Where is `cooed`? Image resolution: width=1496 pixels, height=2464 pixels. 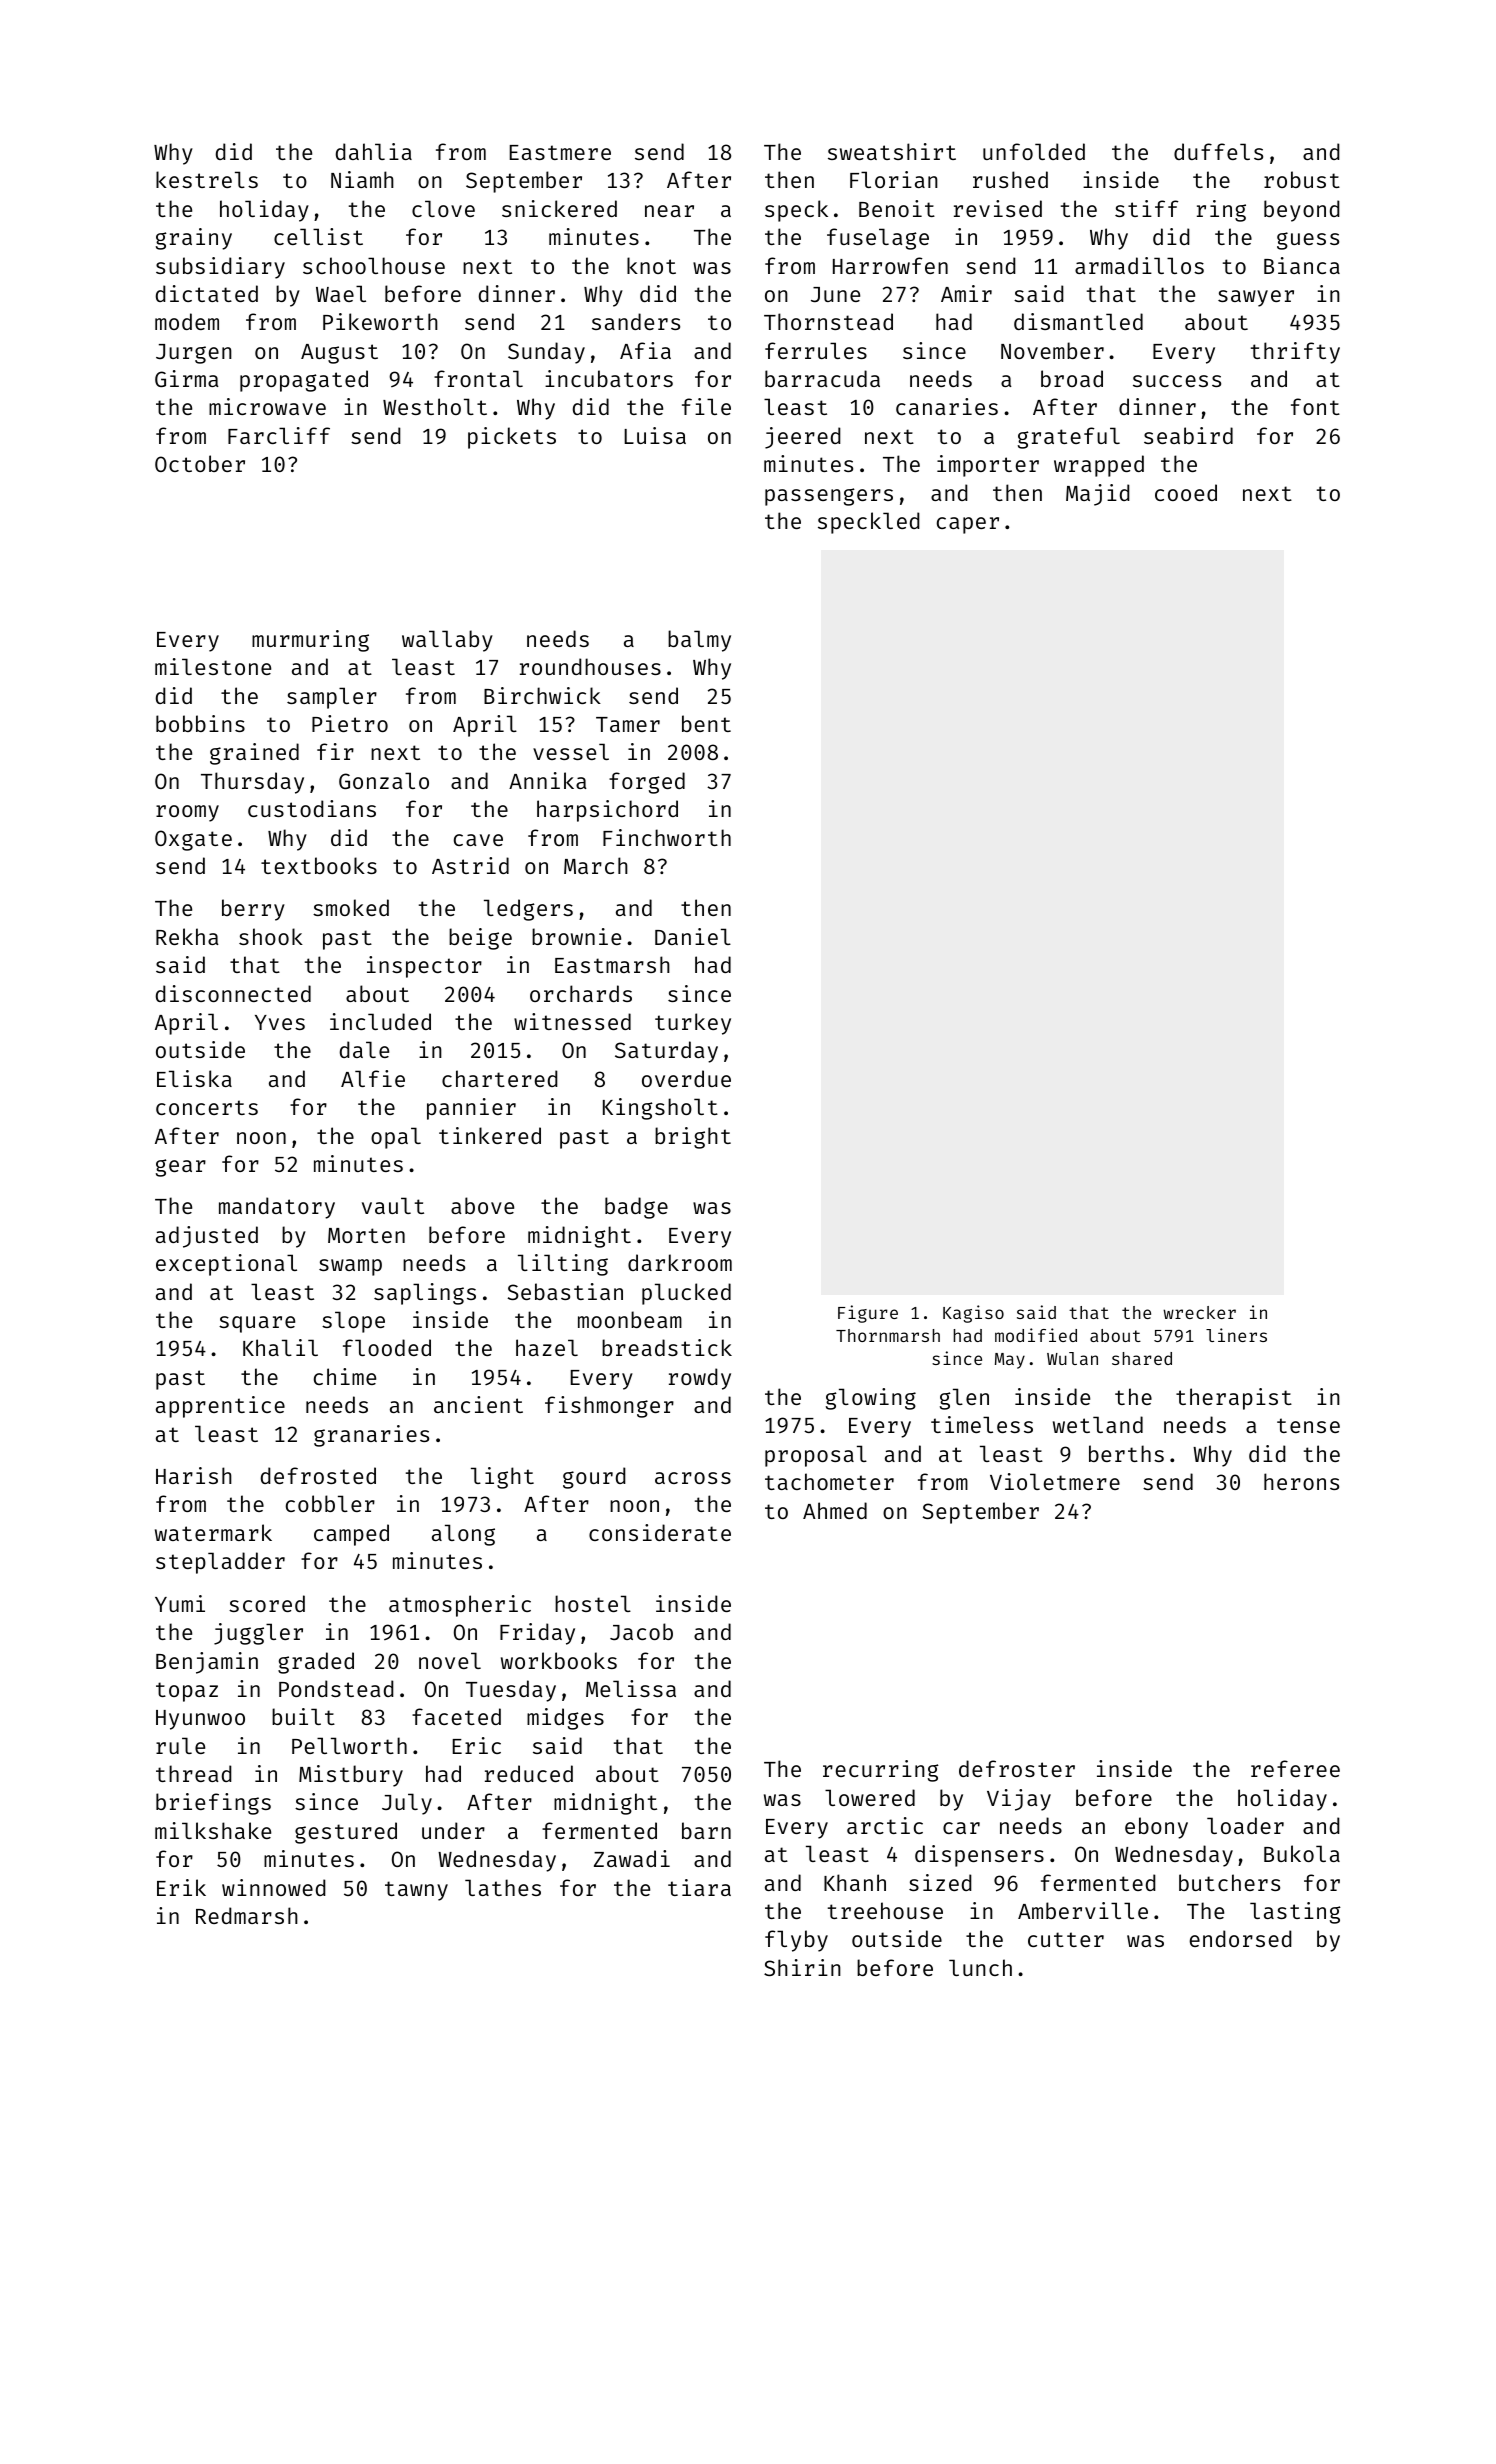 cooed is located at coordinates (1186, 492).
